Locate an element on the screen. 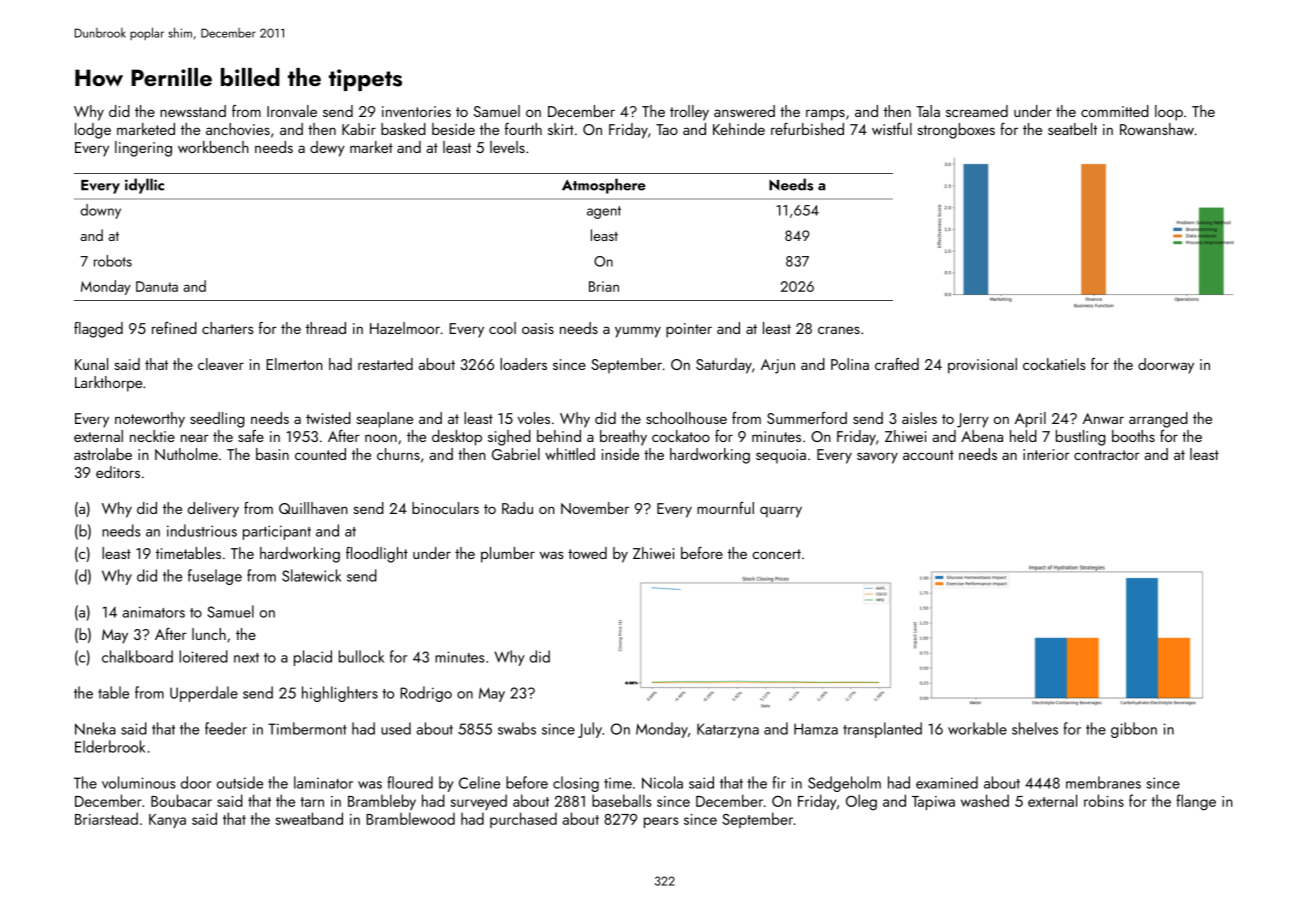  flange is located at coordinates (1196, 802).
